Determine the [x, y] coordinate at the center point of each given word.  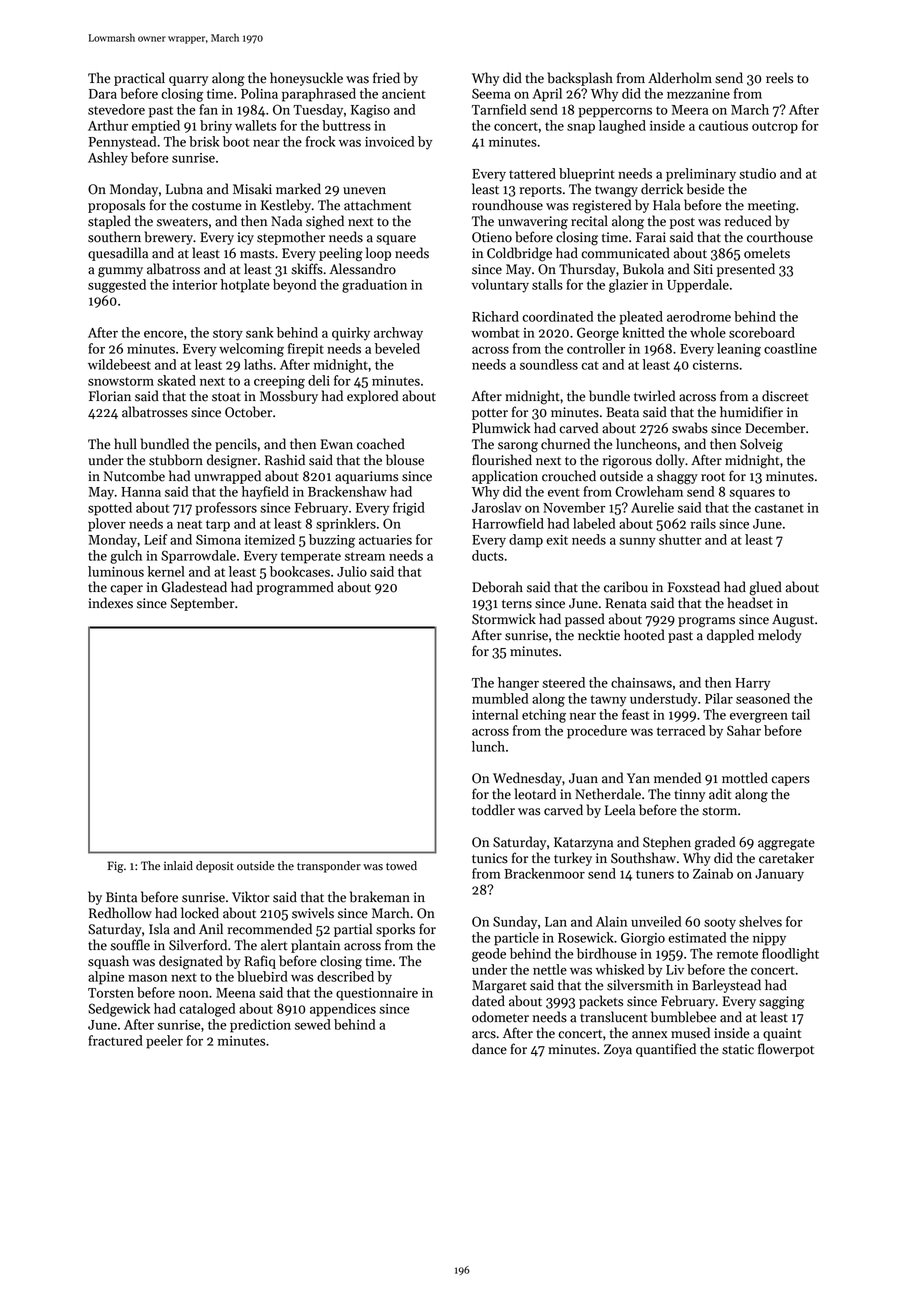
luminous [116, 571]
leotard [535, 794]
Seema [491, 93]
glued [765, 588]
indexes [110, 603]
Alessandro [362, 269]
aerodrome [699, 316]
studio [757, 173]
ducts [488, 555]
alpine [106, 978]
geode [489, 955]
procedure [597, 732]
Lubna [184, 189]
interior [194, 285]
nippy [769, 939]
